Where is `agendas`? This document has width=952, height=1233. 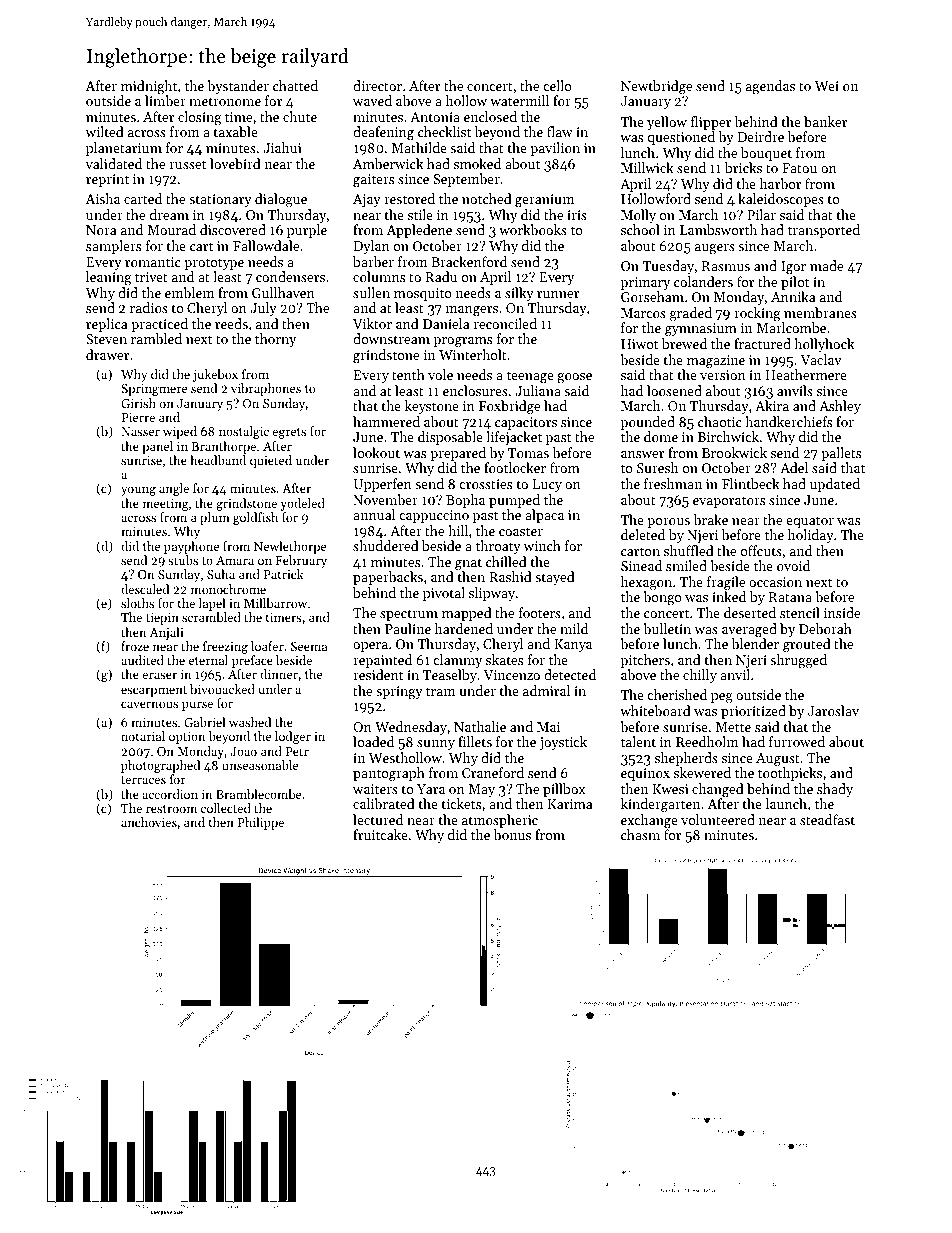 agendas is located at coordinates (770, 87).
